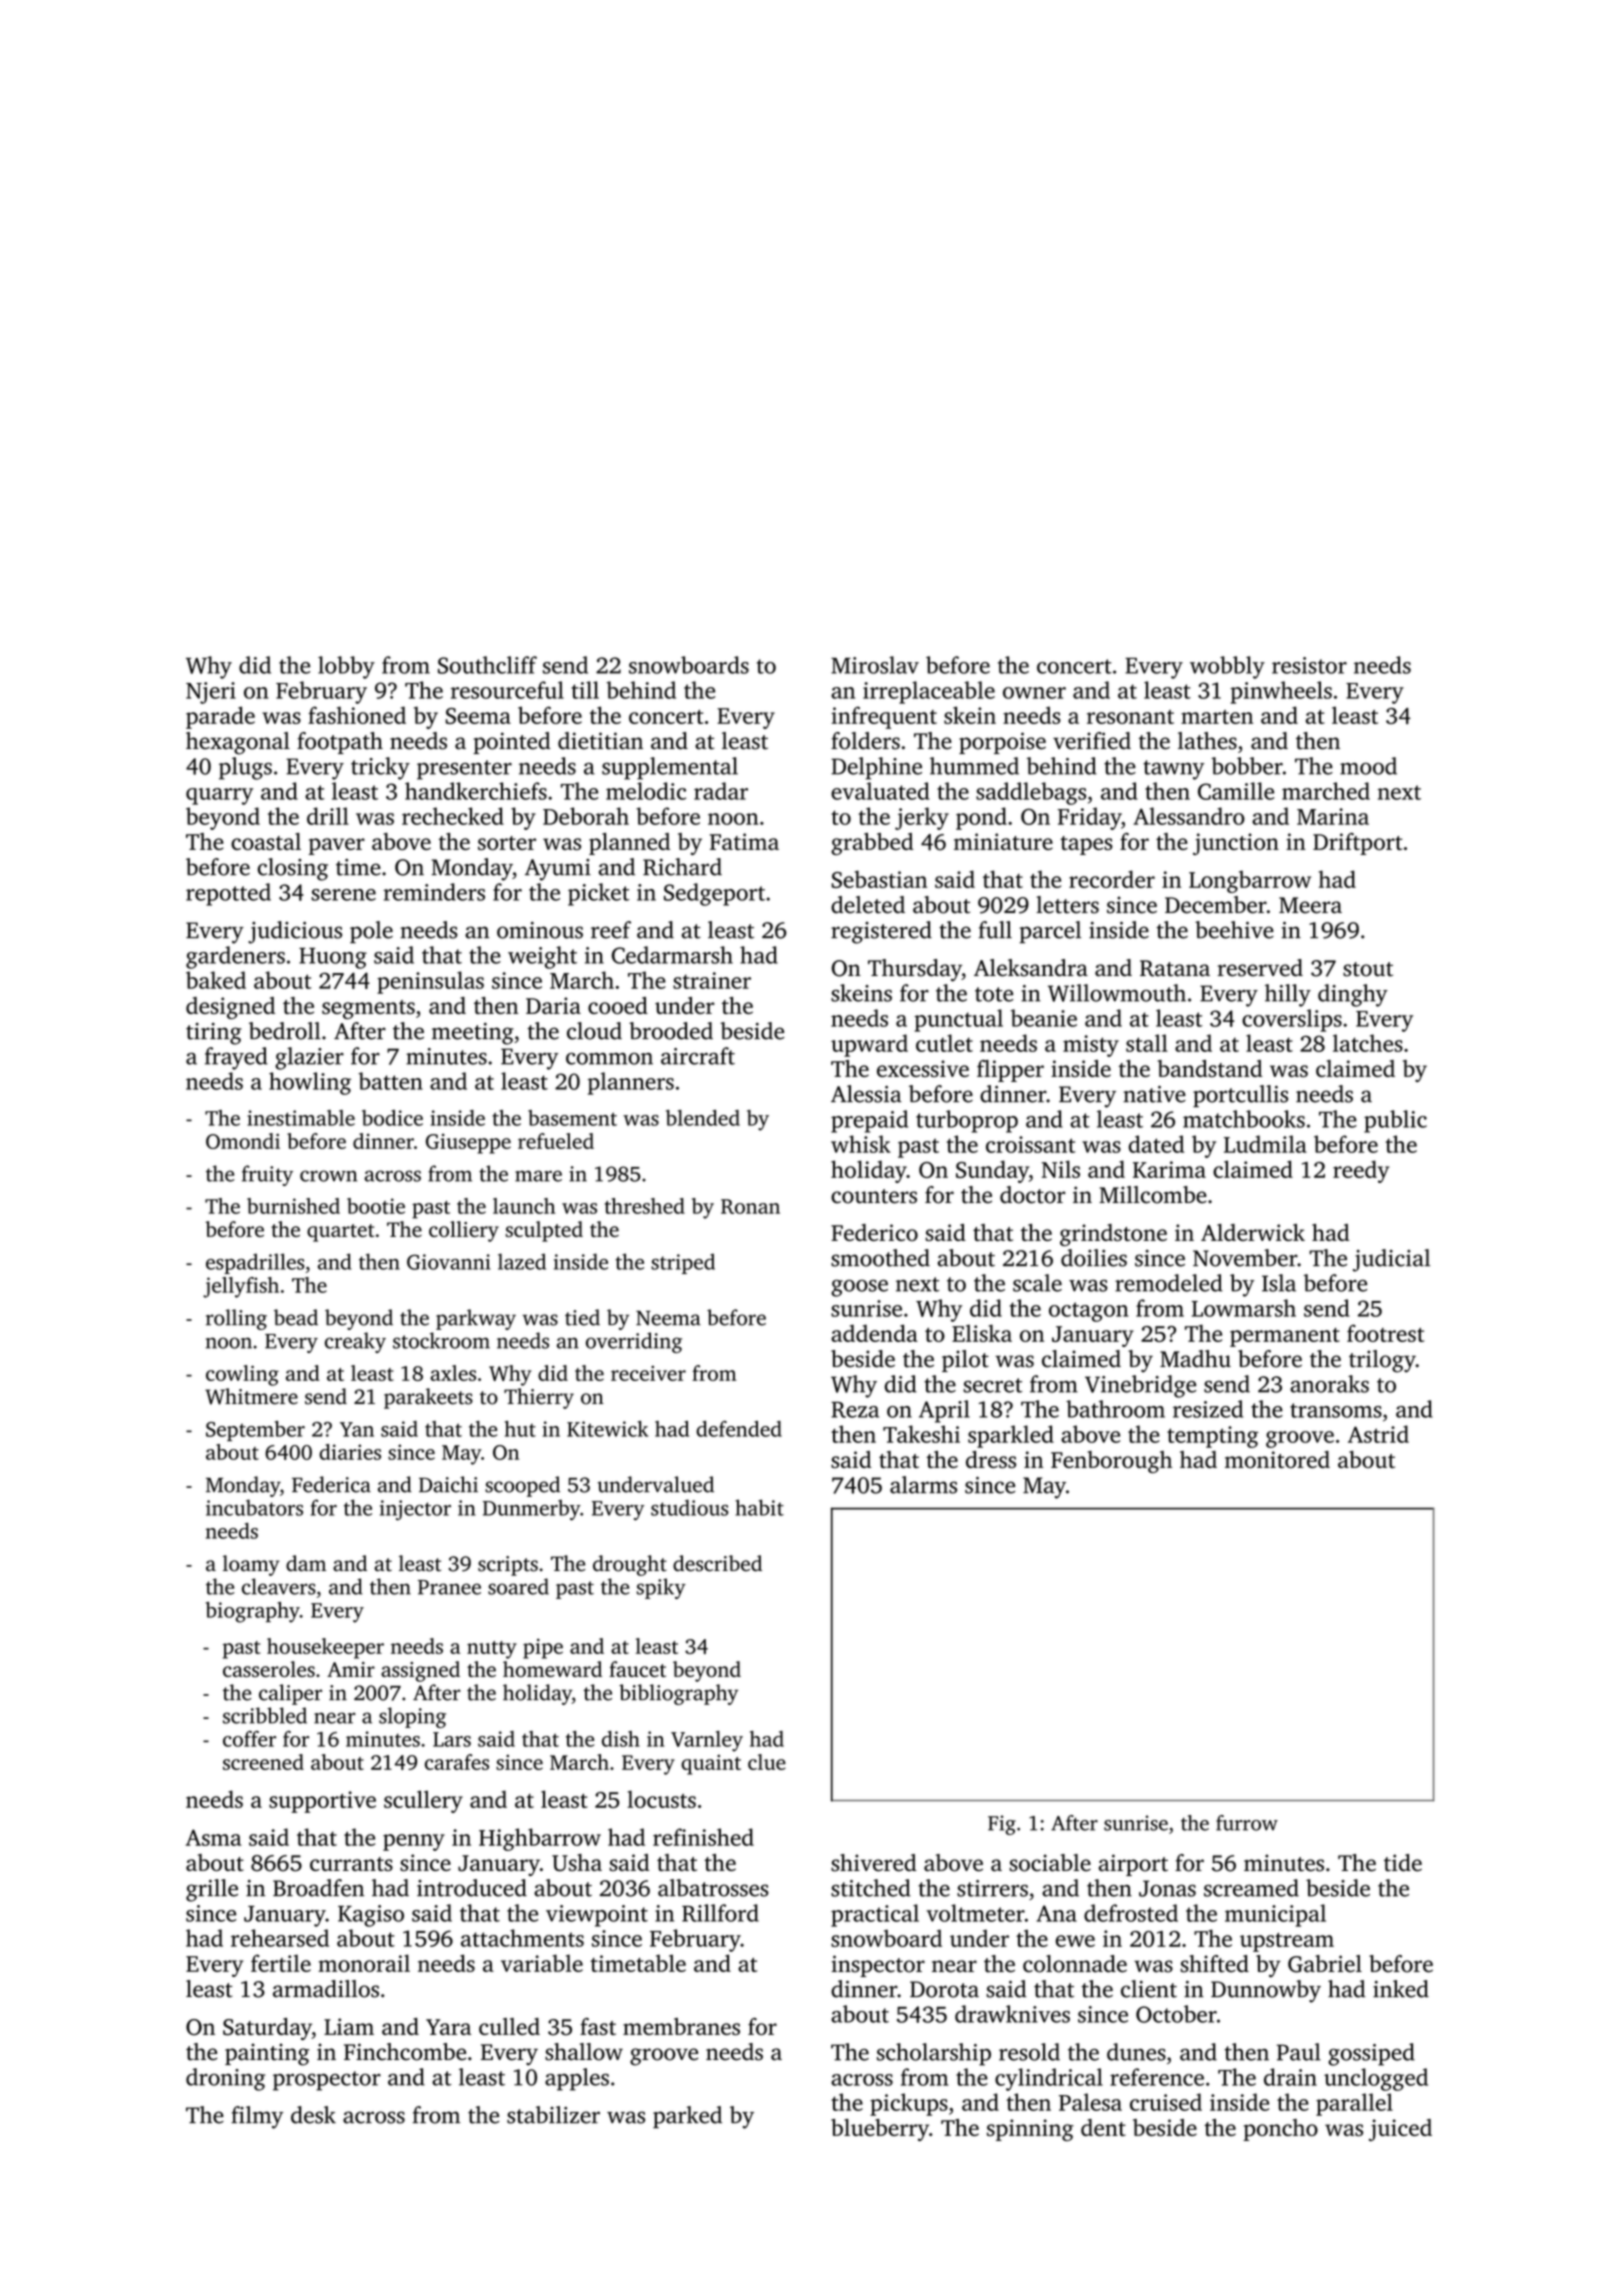  I want to click on deleted, so click(868, 905).
